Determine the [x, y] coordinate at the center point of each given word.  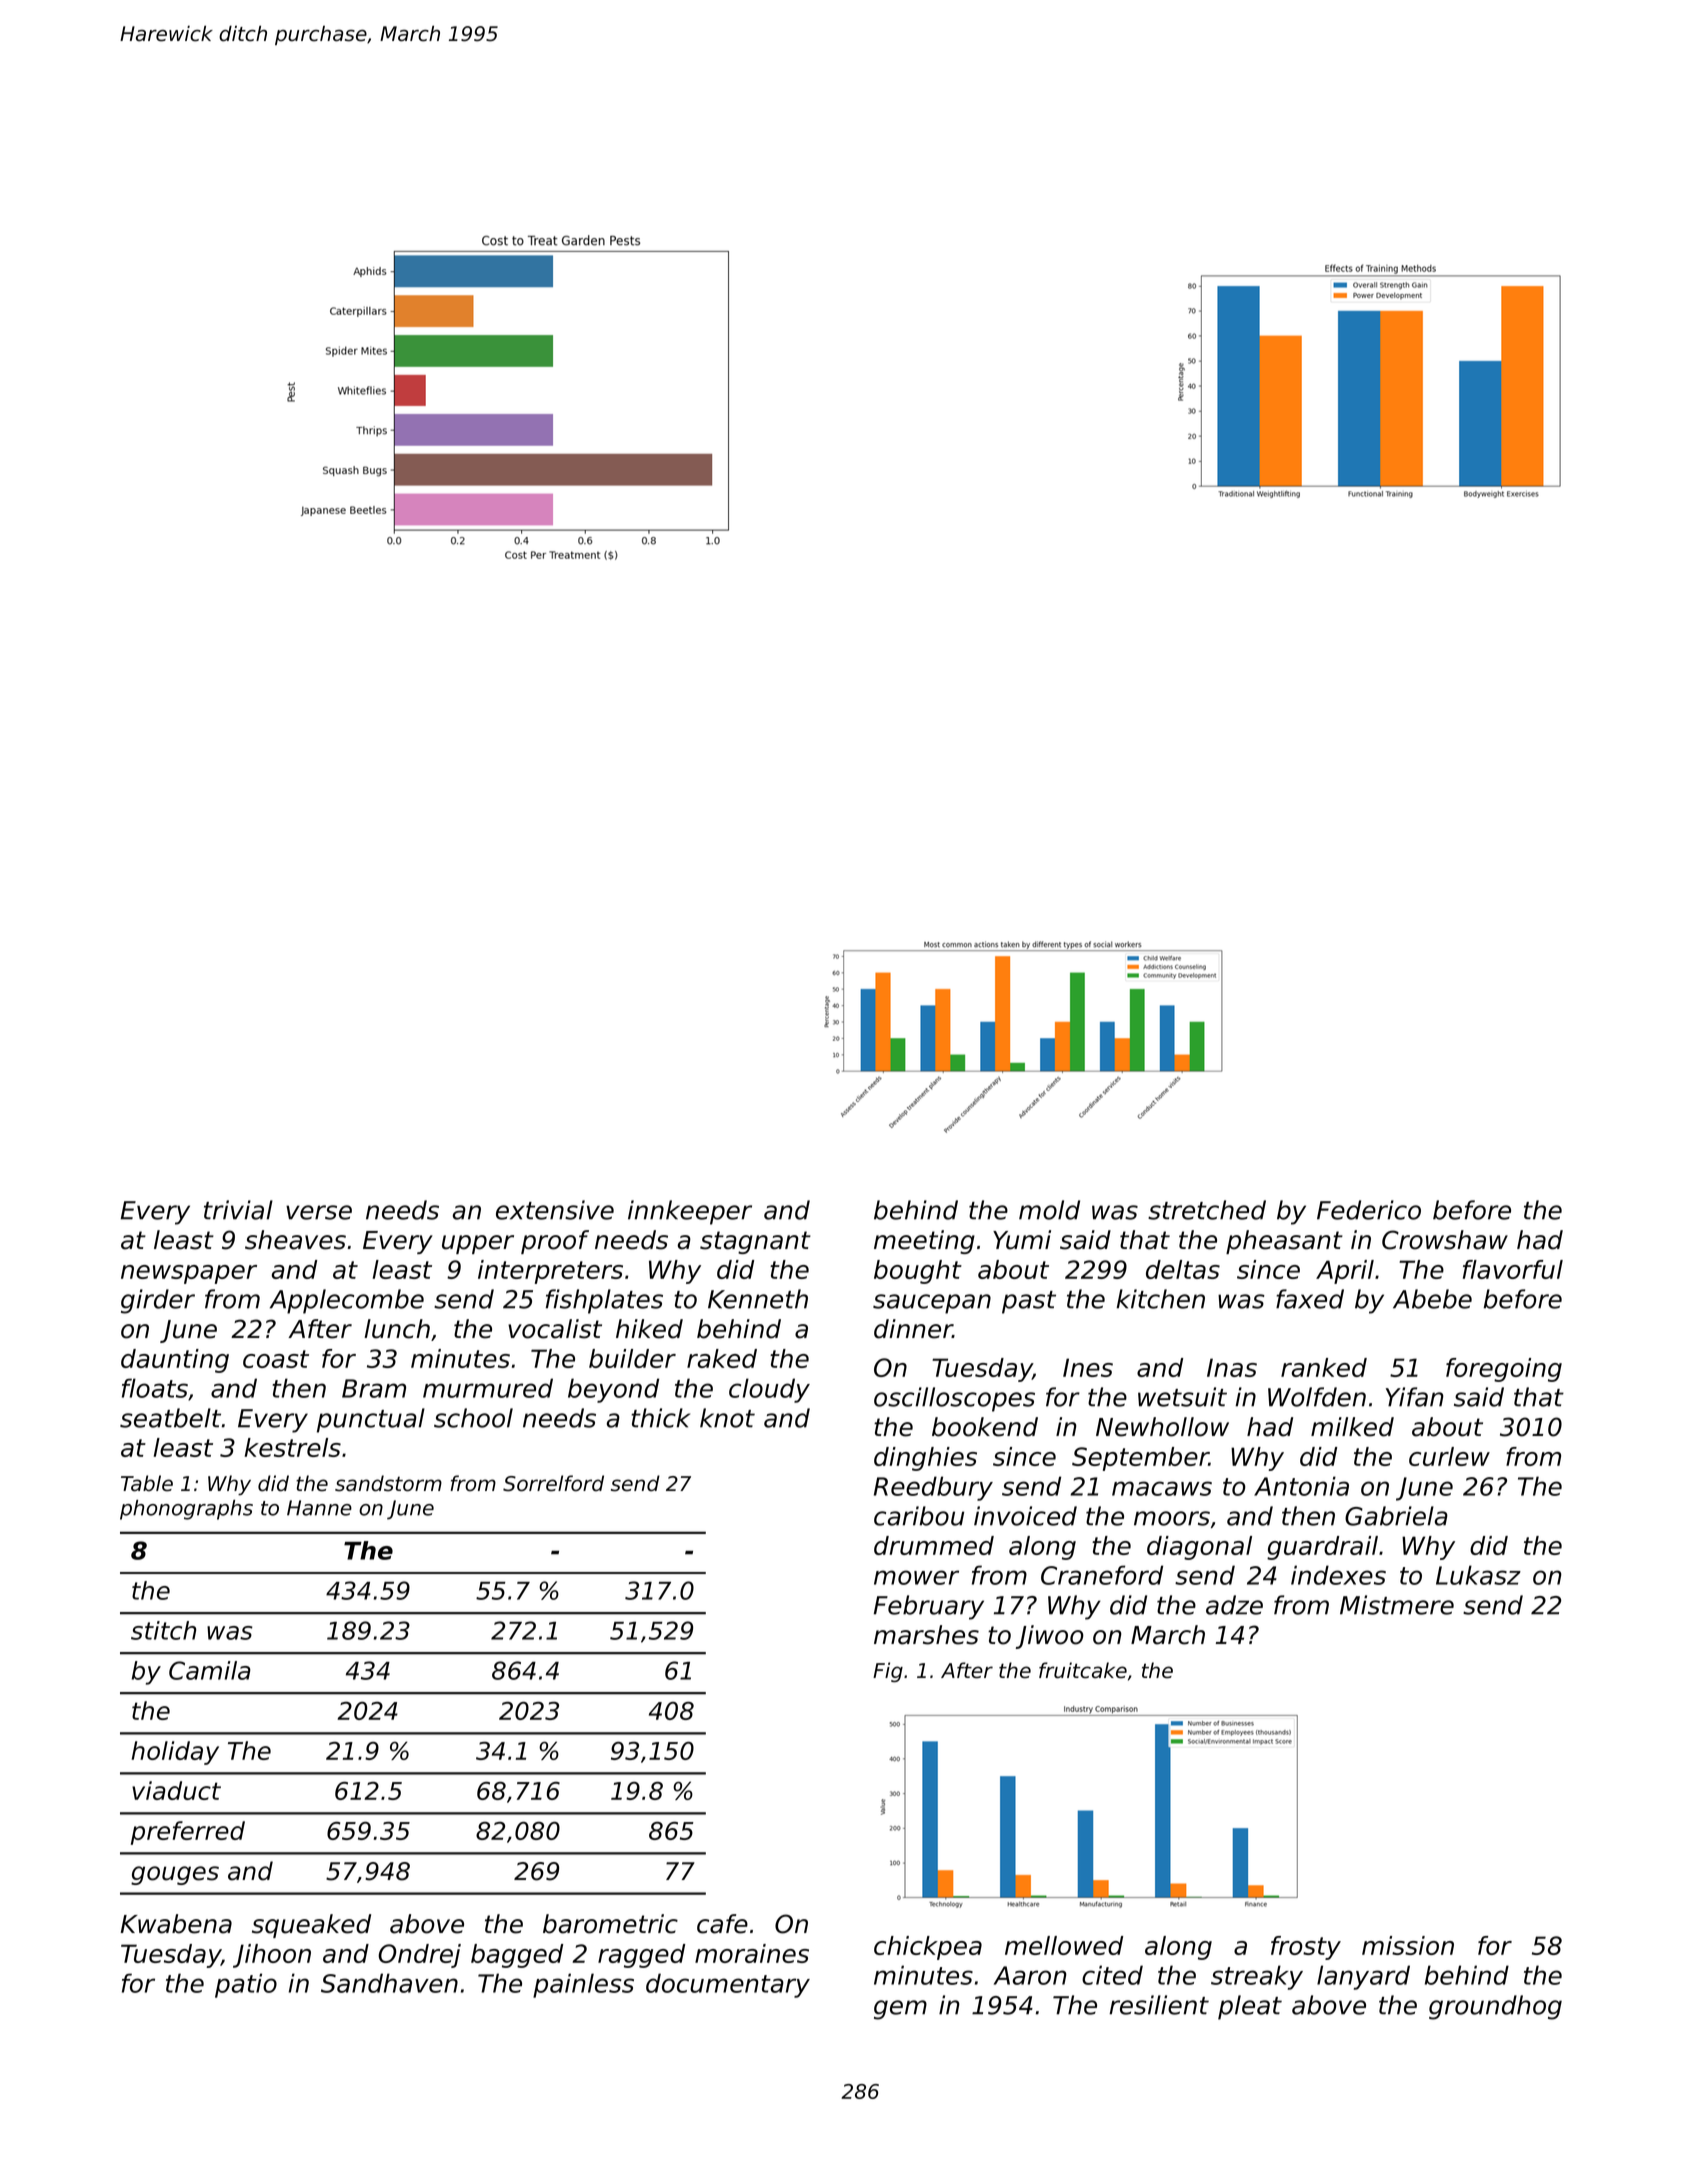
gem [900, 2010]
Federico [1369, 1210]
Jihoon [272, 1956]
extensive [555, 1210]
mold [1049, 1210]
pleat [1250, 2007]
